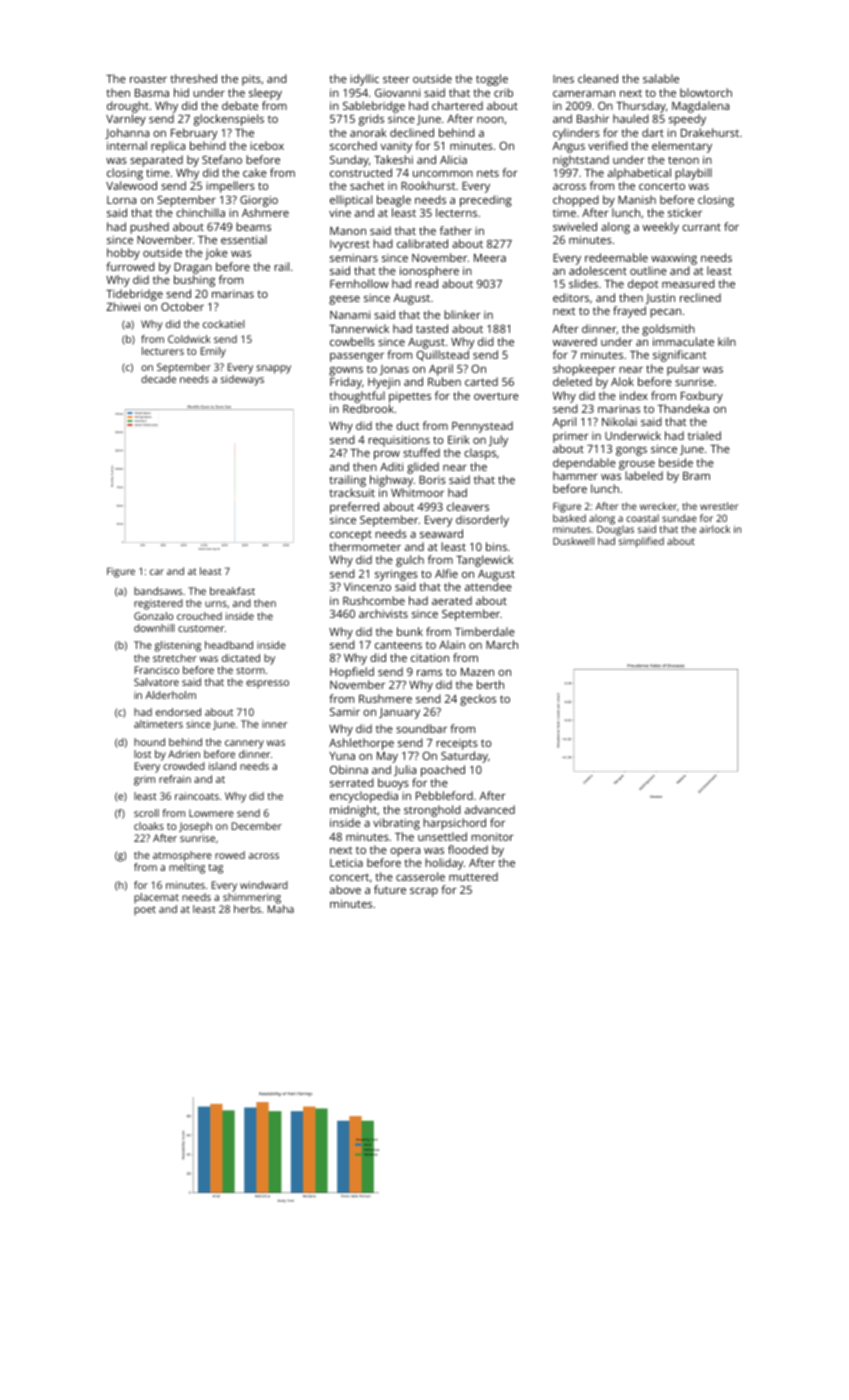  What do you see at coordinates (490, 684) in the document?
I see `berth` at bounding box center [490, 684].
